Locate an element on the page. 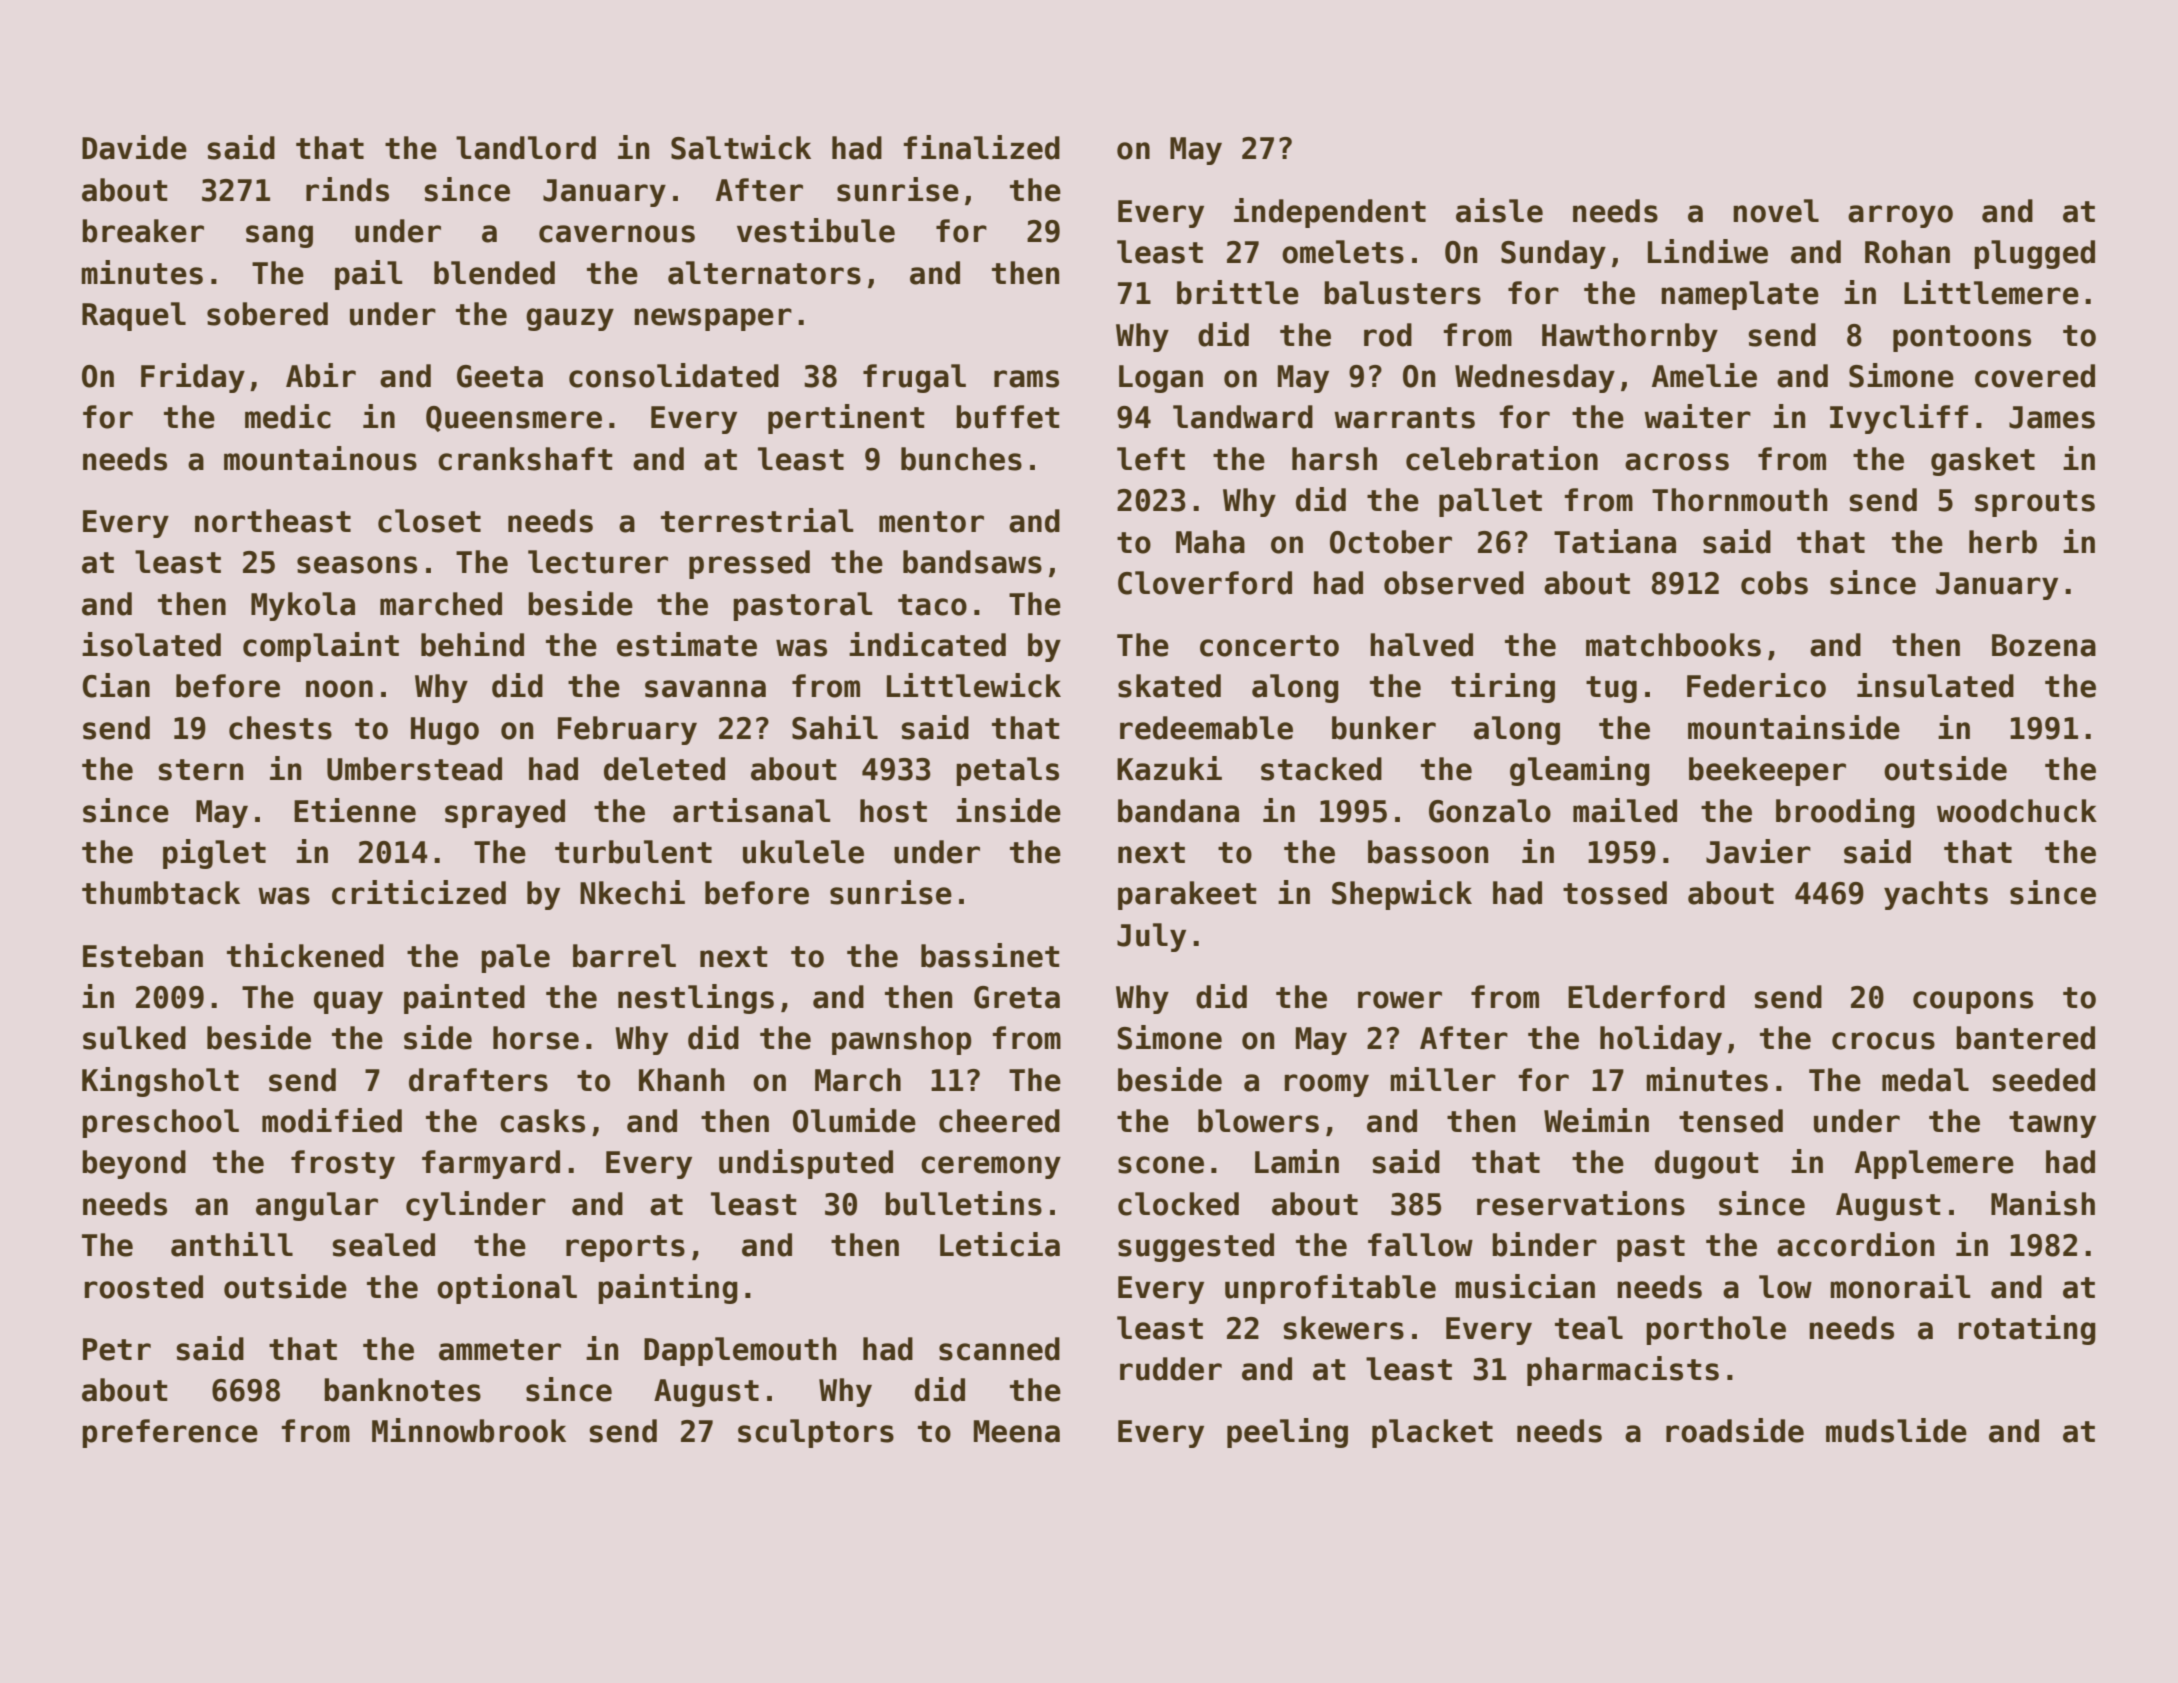 Image resolution: width=2178 pixels, height=1683 pixels. preference is located at coordinates (170, 1433).
